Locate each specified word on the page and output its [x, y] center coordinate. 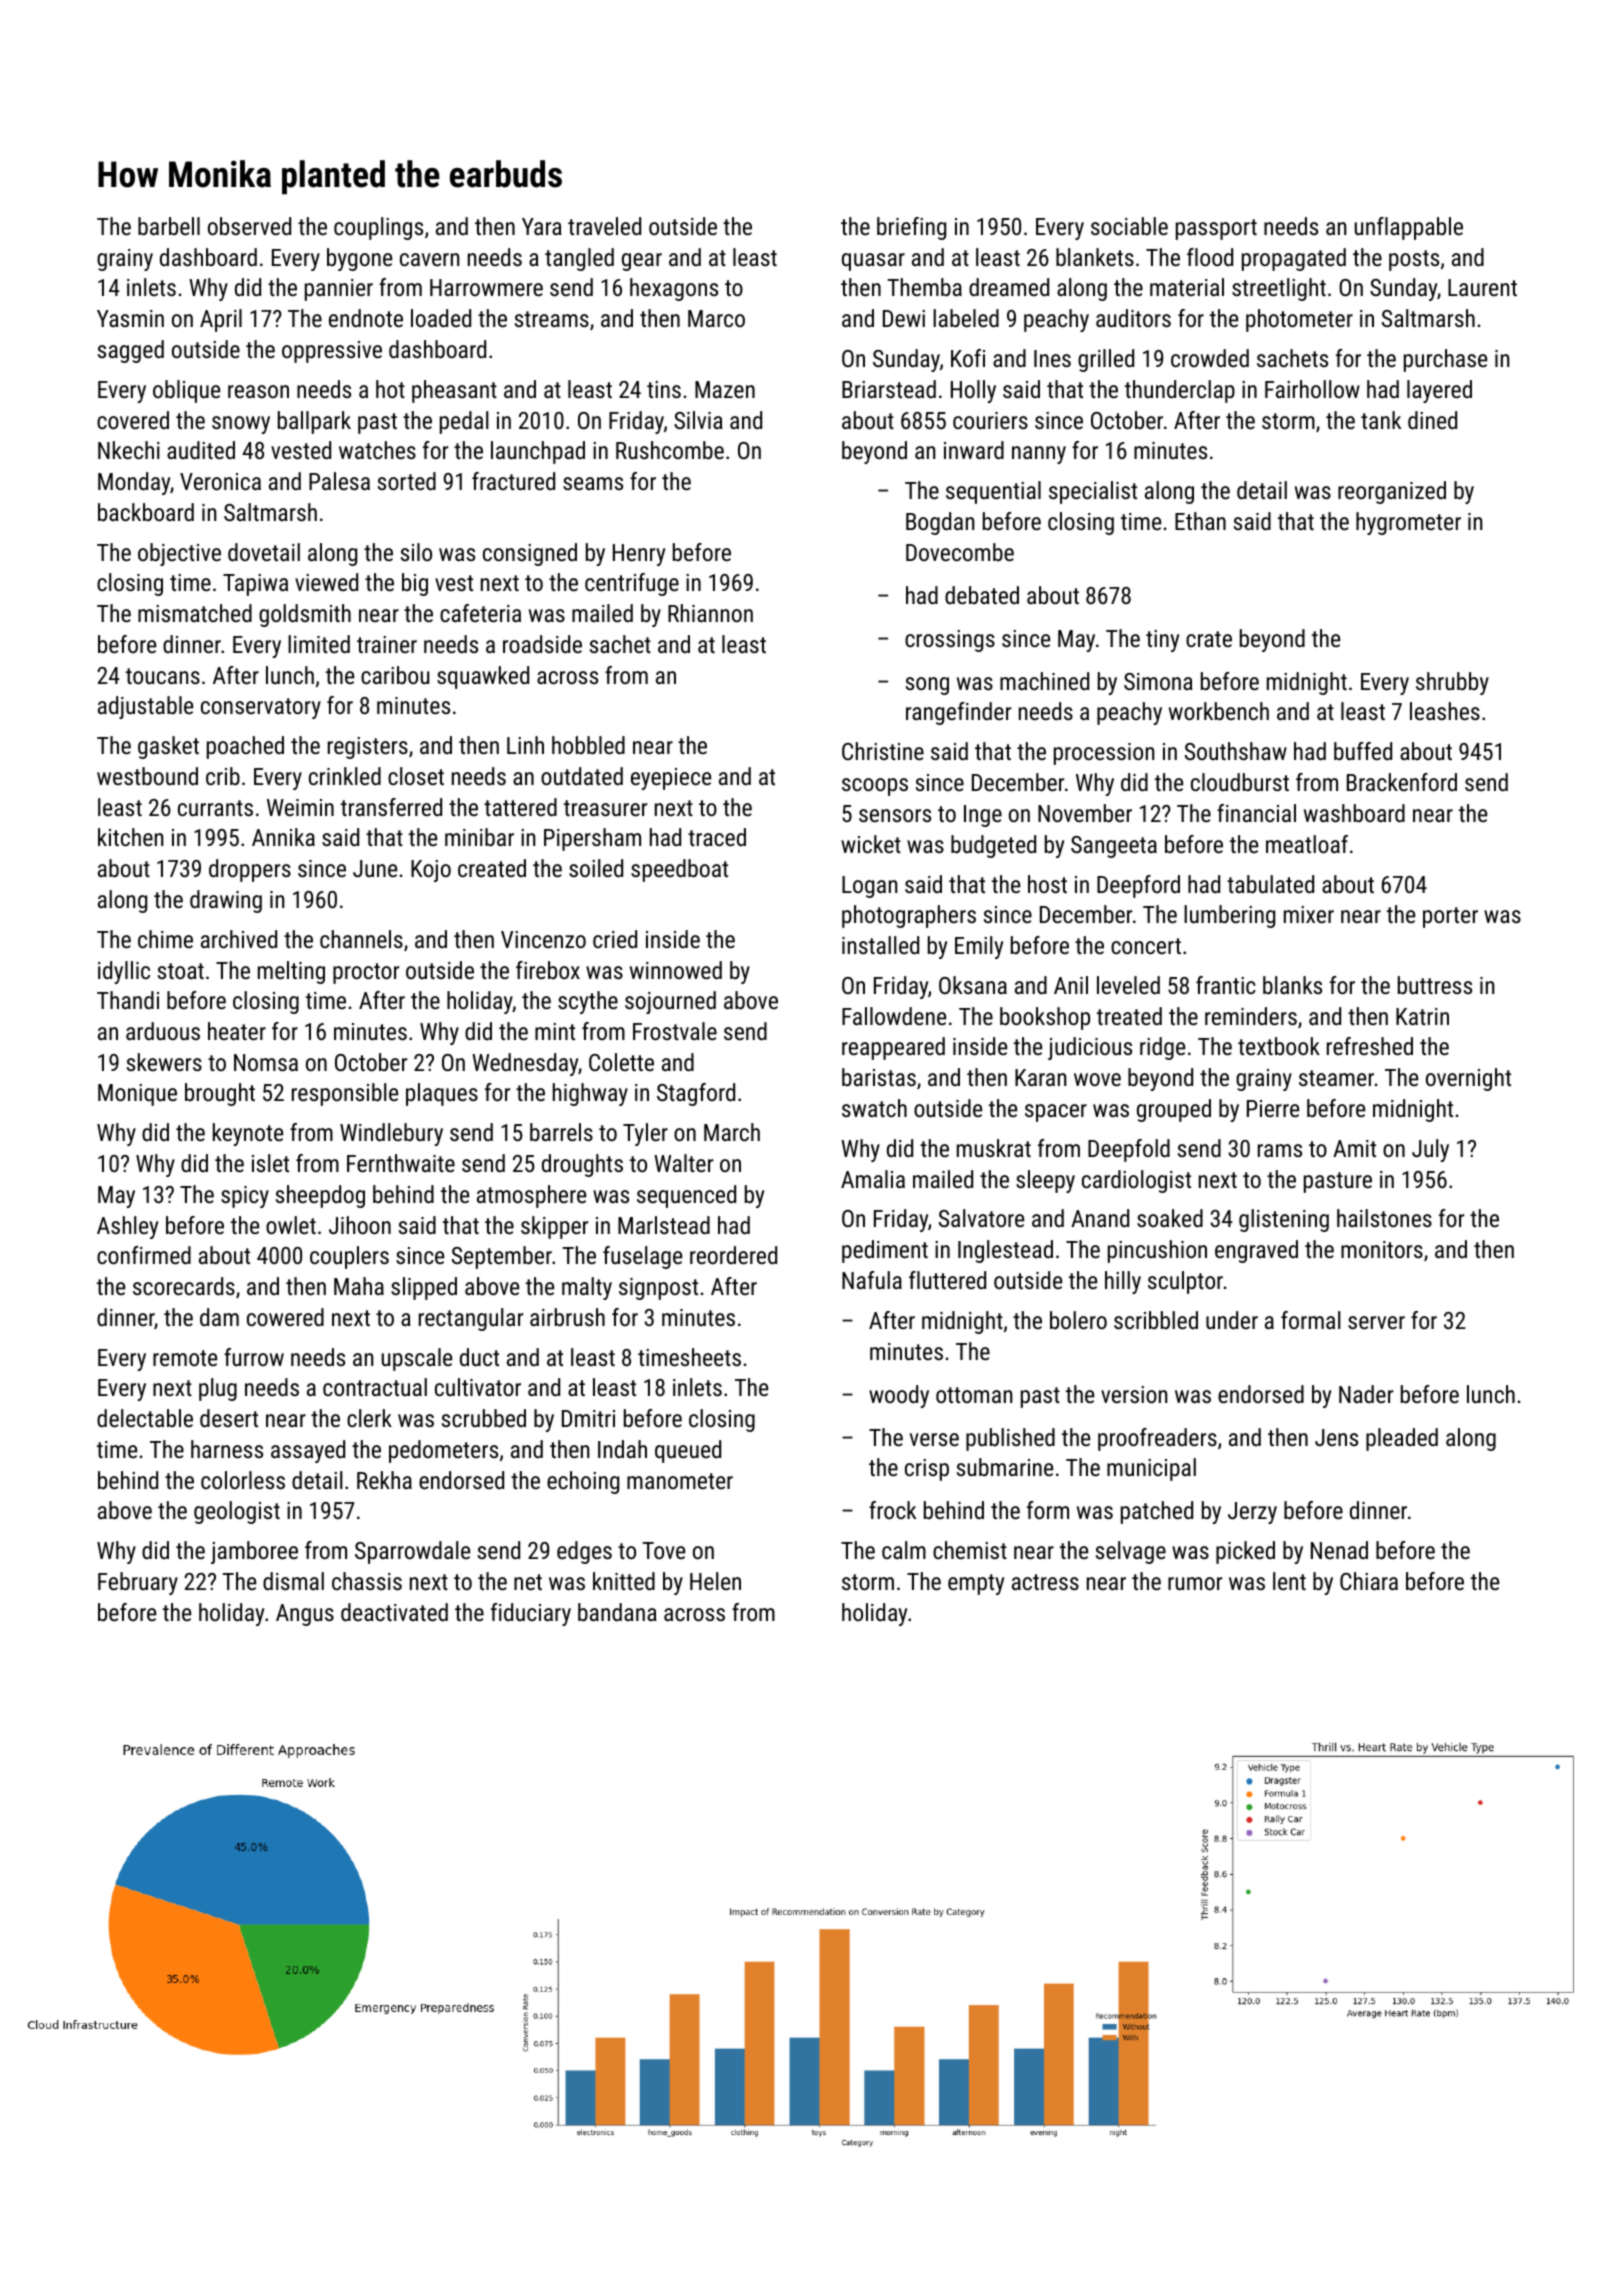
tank [1381, 420]
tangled [579, 259]
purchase [1445, 360]
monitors [1382, 1249]
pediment [885, 1251]
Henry [639, 555]
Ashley [127, 1227]
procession [1104, 754]
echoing [583, 1482]
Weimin [300, 807]
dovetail [264, 552]
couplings [378, 228]
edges [584, 1552]
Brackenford [1402, 782]
